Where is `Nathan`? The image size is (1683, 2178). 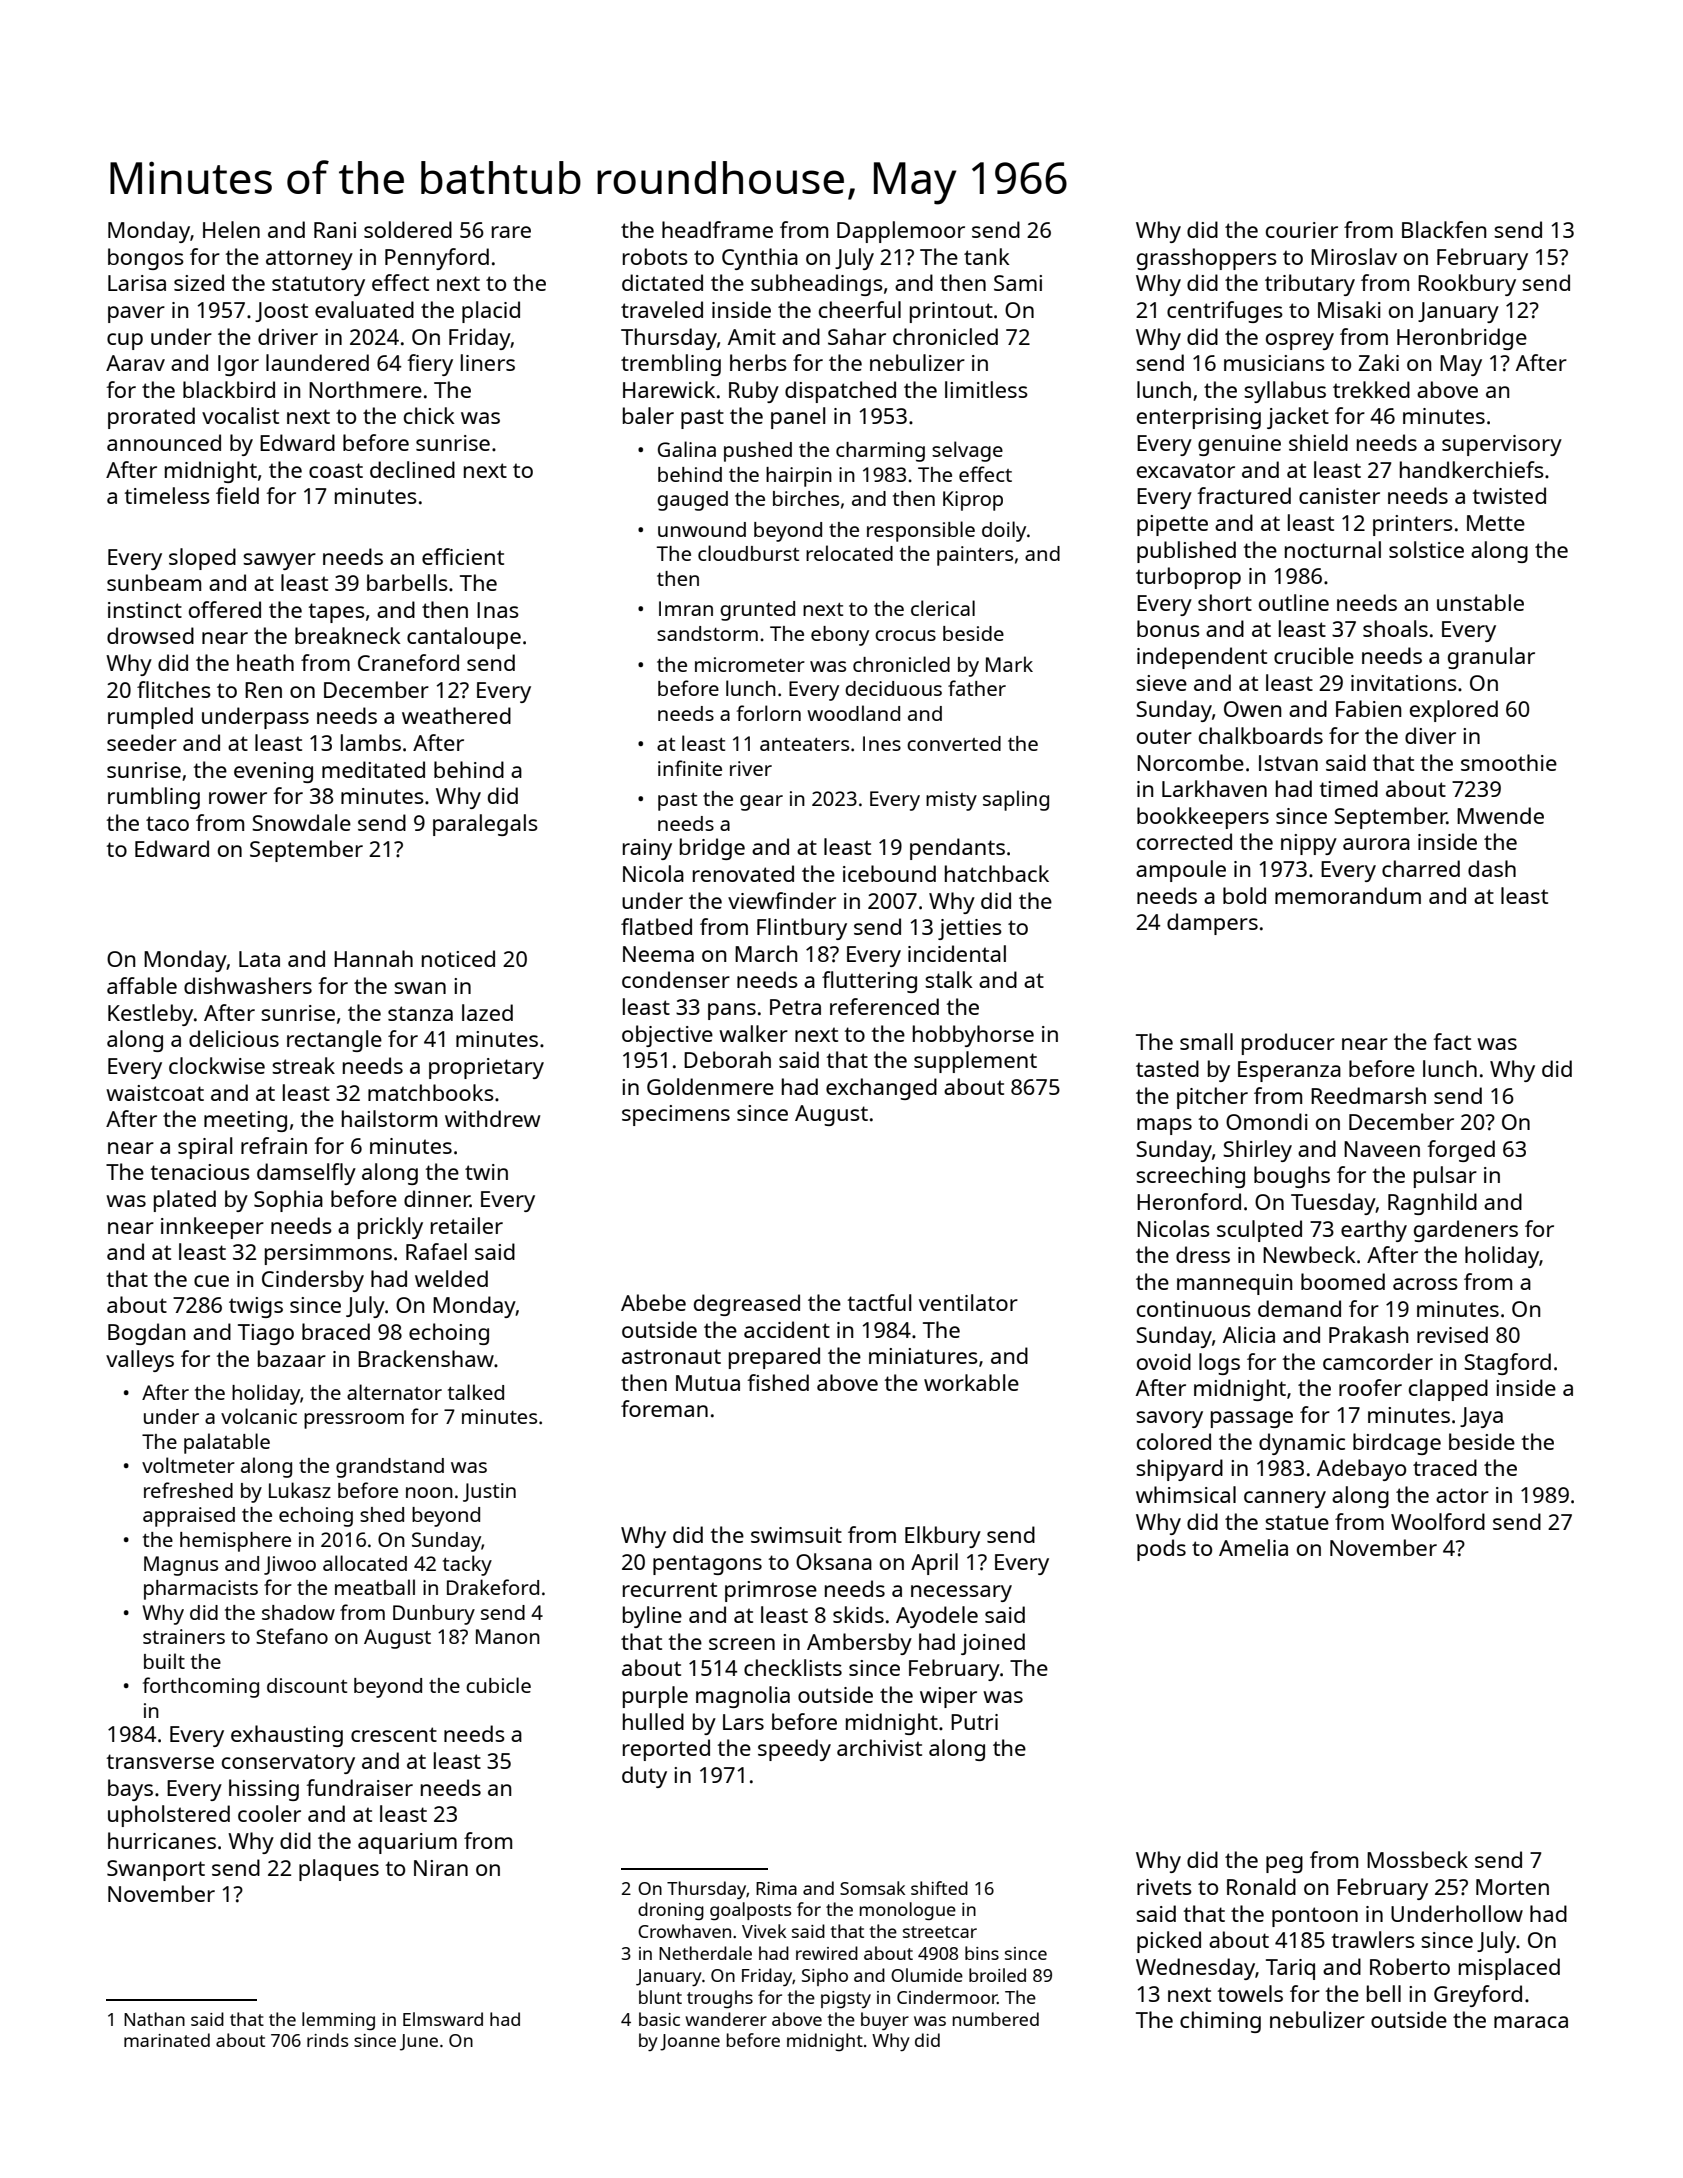 Nathan is located at coordinates (154, 2019).
